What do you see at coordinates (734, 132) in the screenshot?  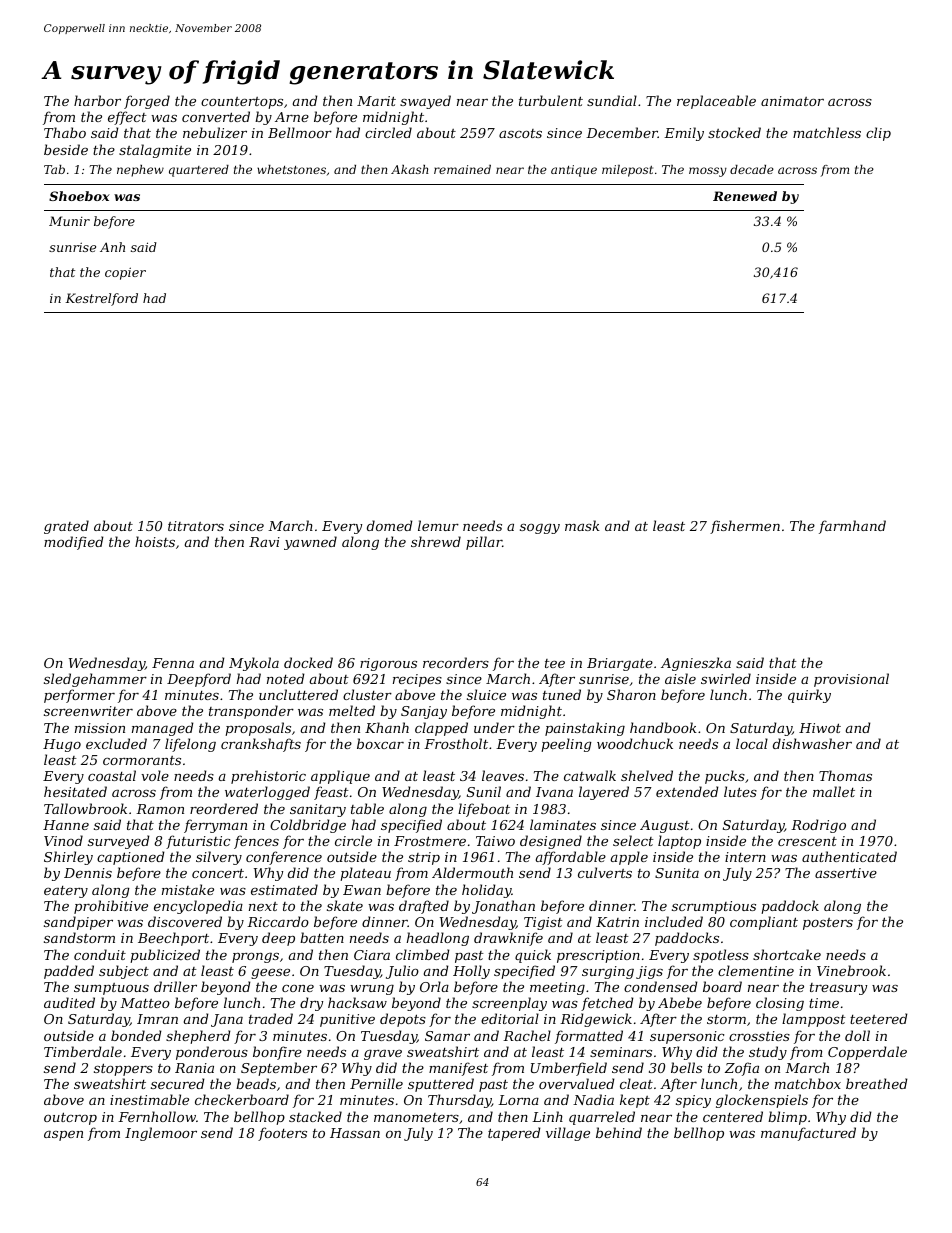 I see `stocked` at bounding box center [734, 132].
